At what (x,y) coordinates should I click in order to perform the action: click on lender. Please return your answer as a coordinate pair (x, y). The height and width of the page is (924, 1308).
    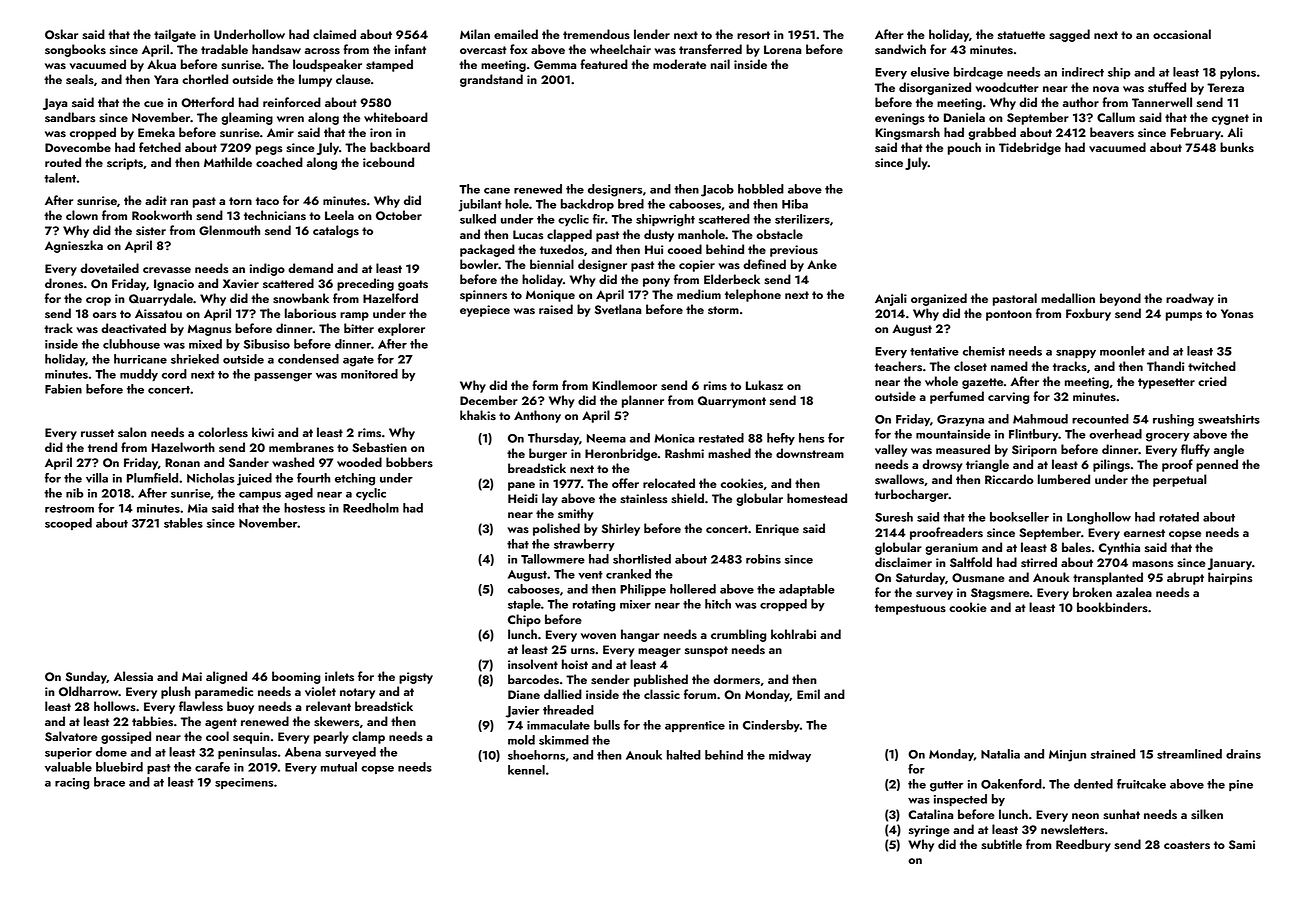
    Looking at the image, I should click on (652, 34).
